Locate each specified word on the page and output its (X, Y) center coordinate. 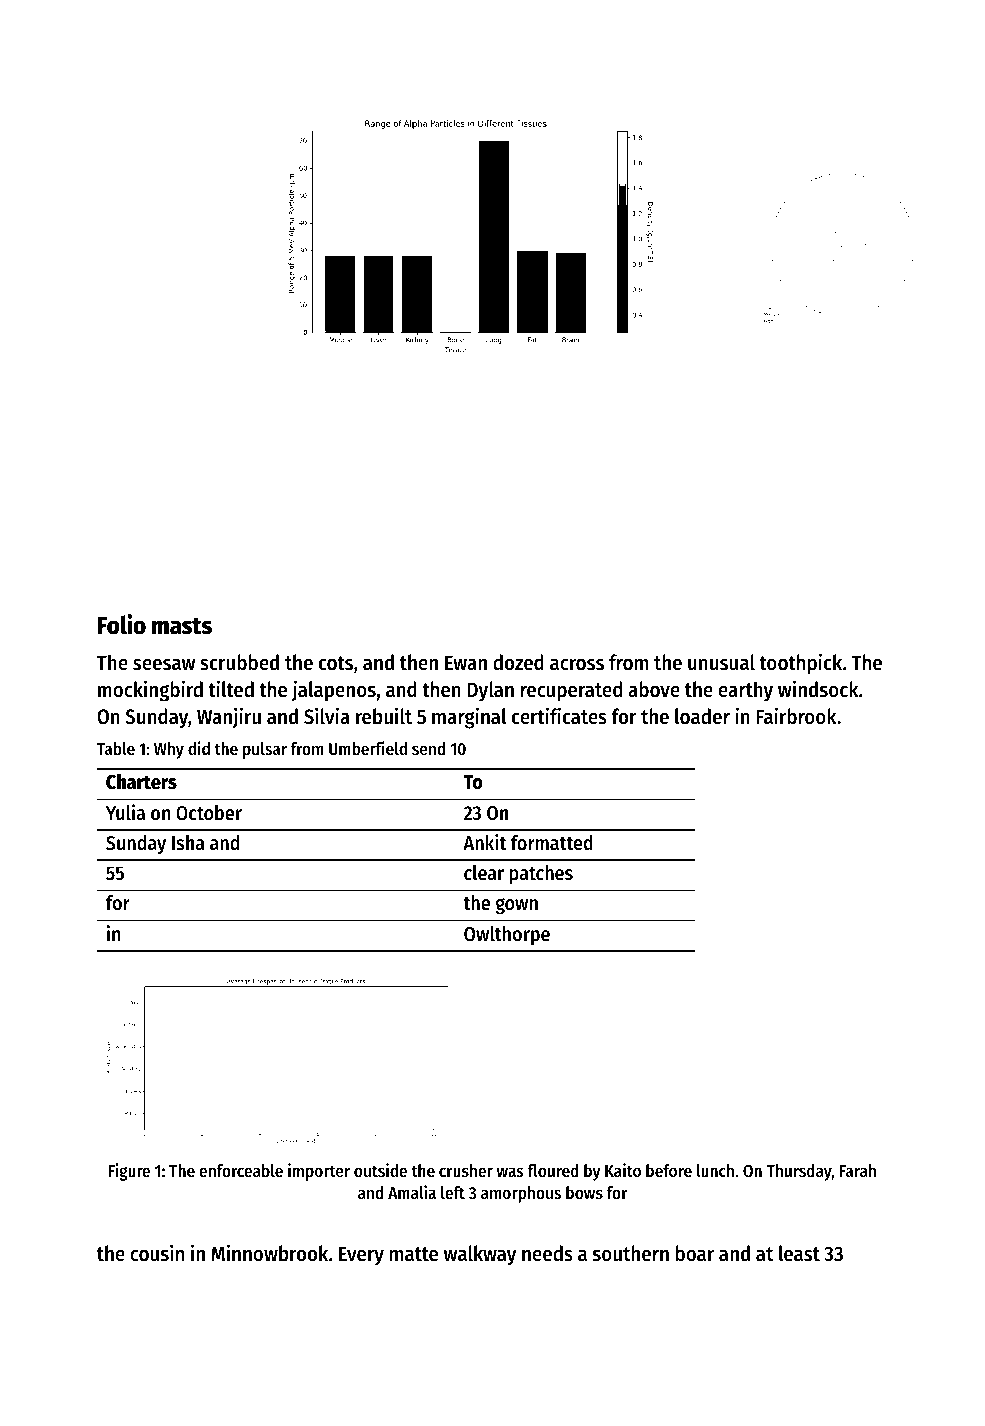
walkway (480, 1255)
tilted (231, 689)
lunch (715, 1170)
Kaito (623, 1170)
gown (516, 906)
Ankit (484, 842)
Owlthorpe (507, 936)
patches (541, 875)
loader (702, 716)
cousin (157, 1253)
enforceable (241, 1170)
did (199, 748)
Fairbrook (796, 716)
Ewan (466, 662)
